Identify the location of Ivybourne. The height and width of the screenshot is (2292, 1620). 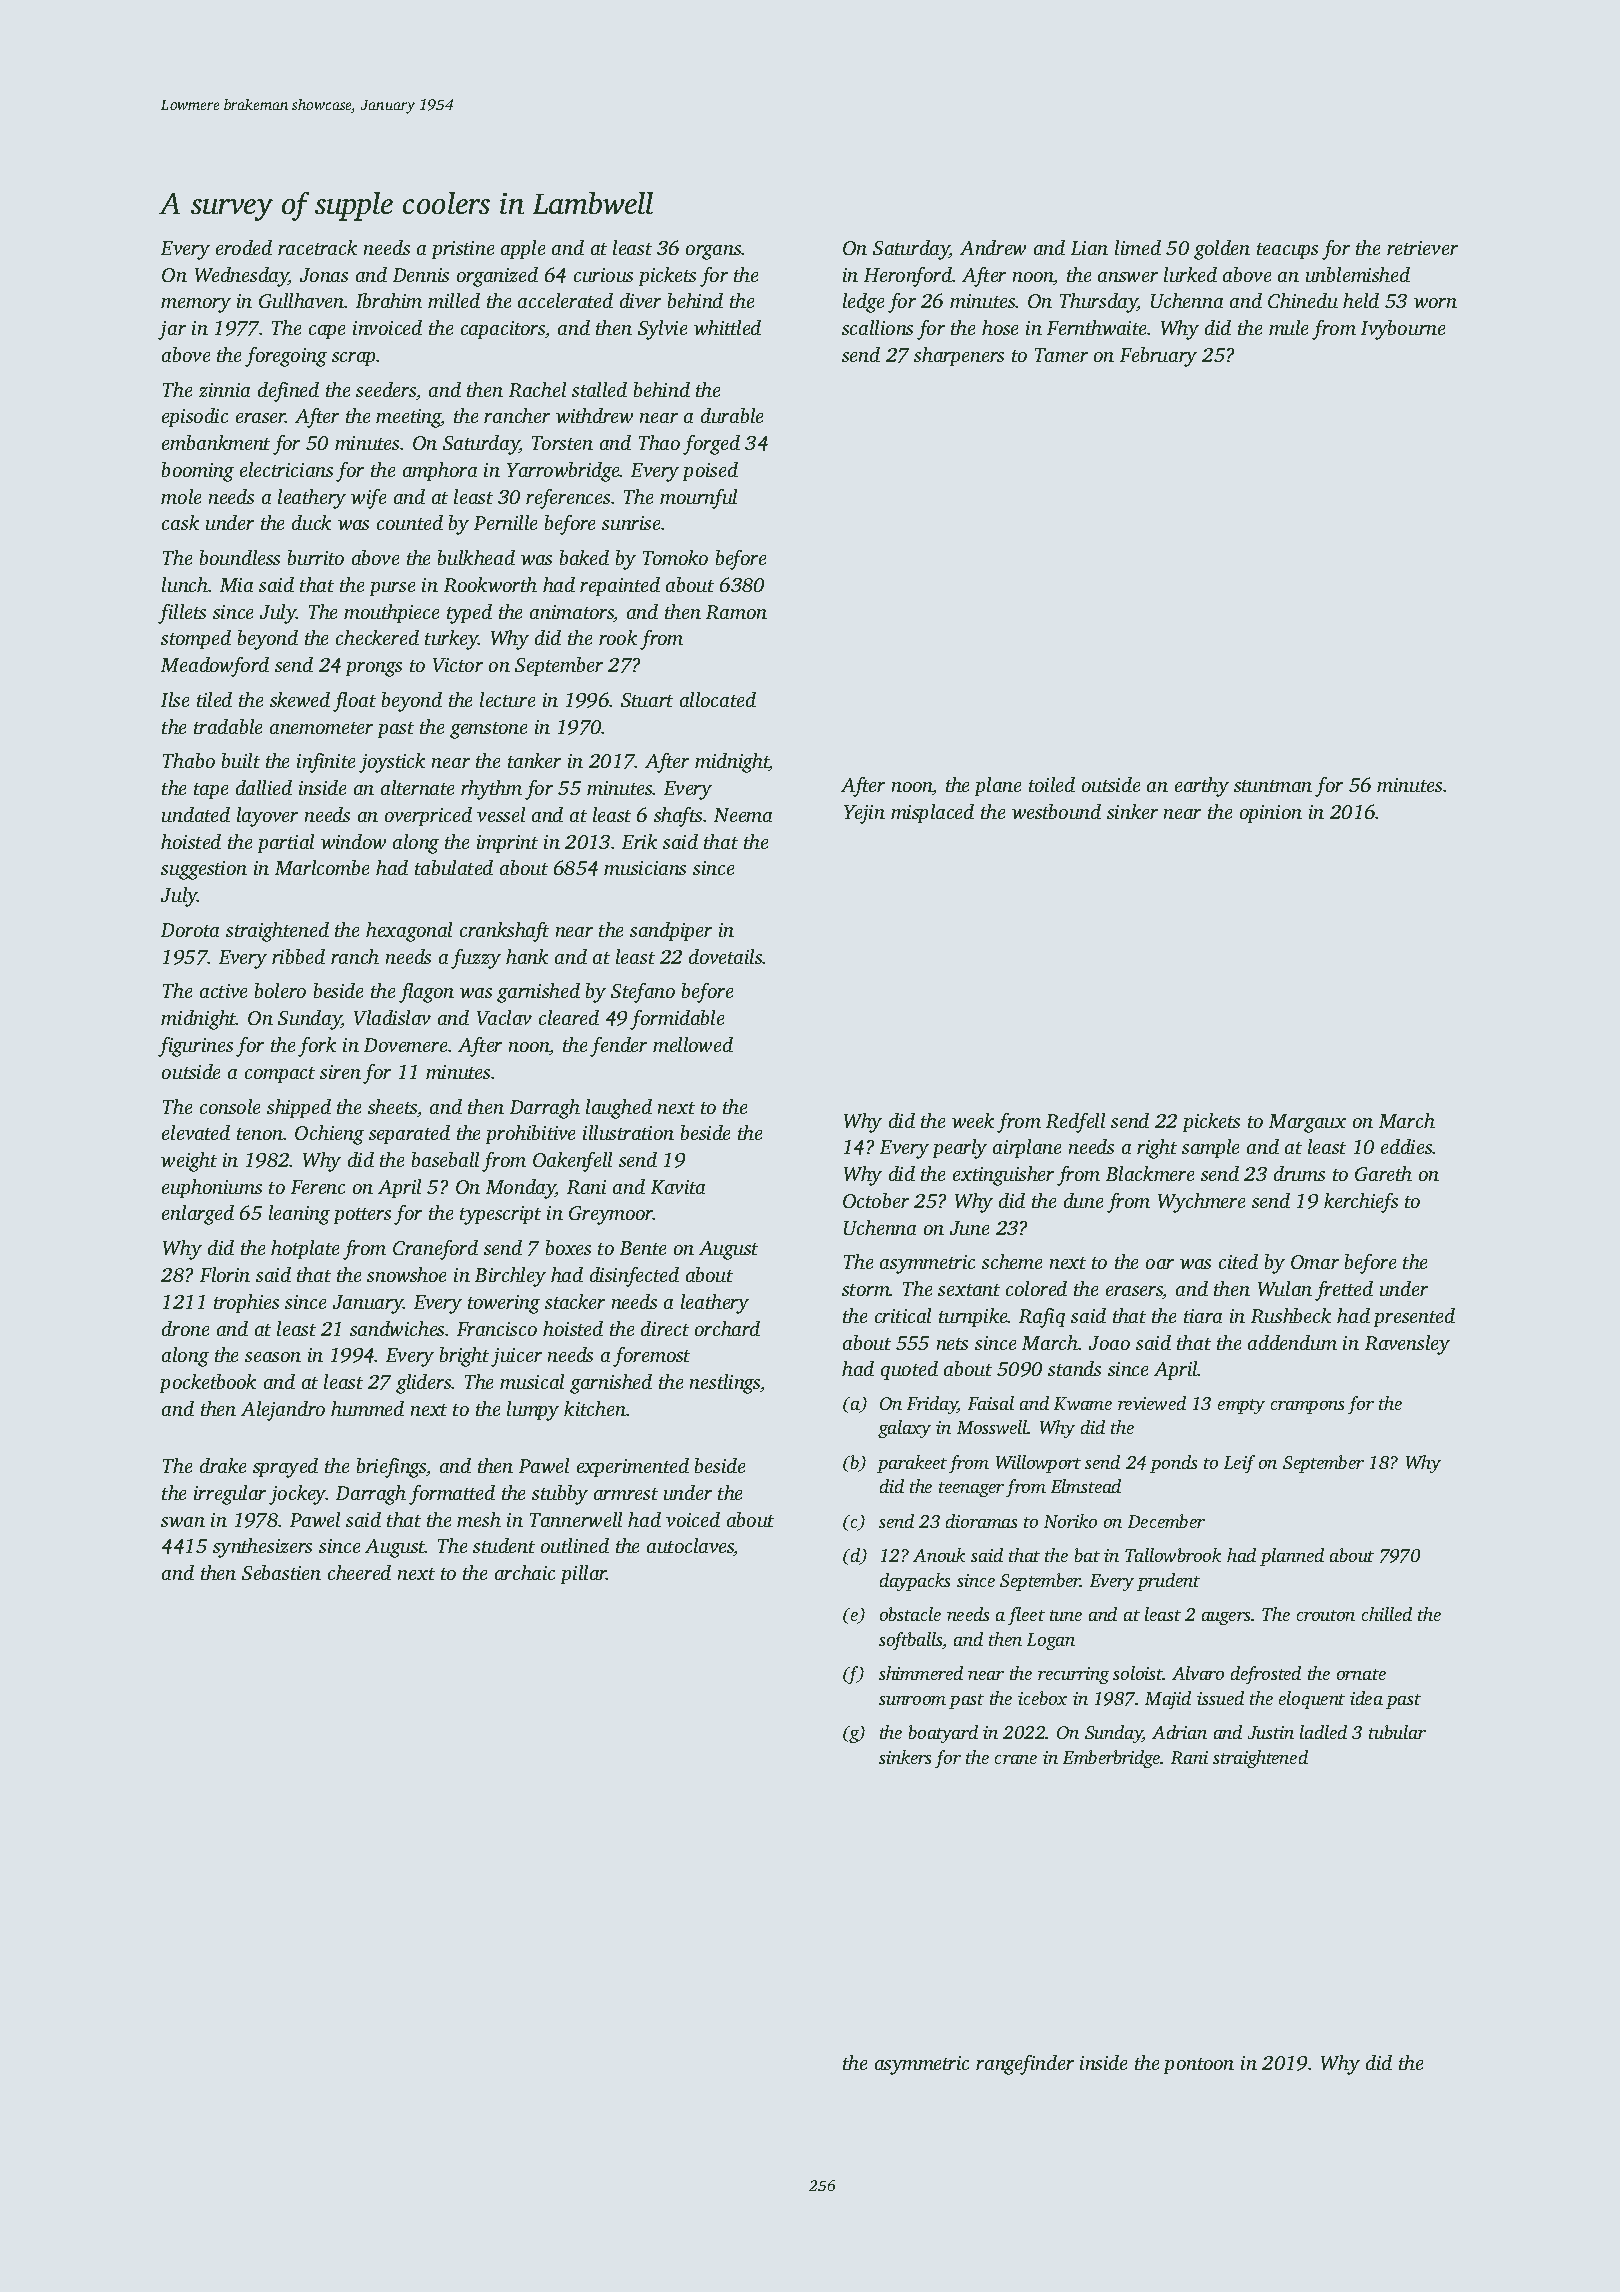
(1403, 330).
